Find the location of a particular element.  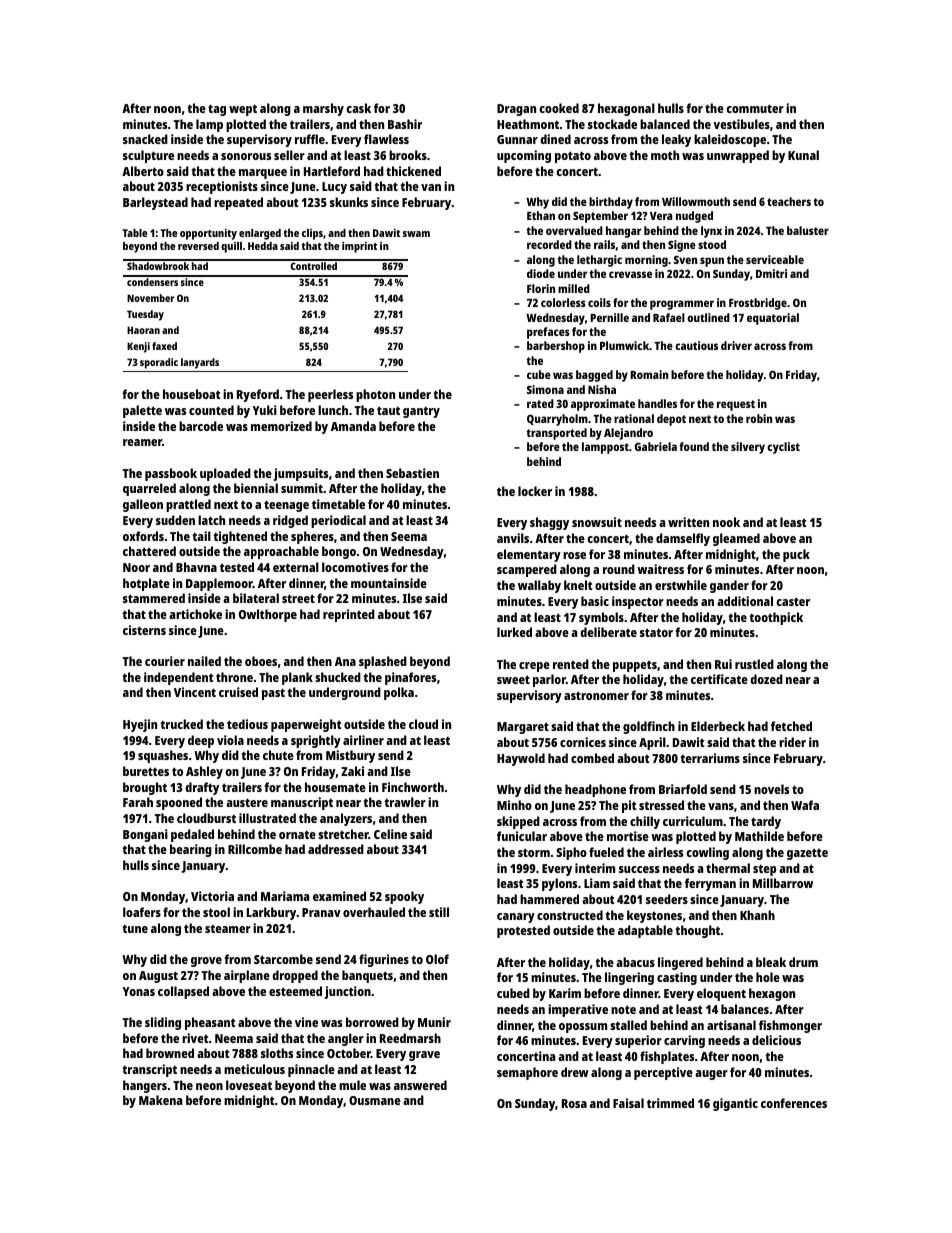

Munir is located at coordinates (434, 1022).
